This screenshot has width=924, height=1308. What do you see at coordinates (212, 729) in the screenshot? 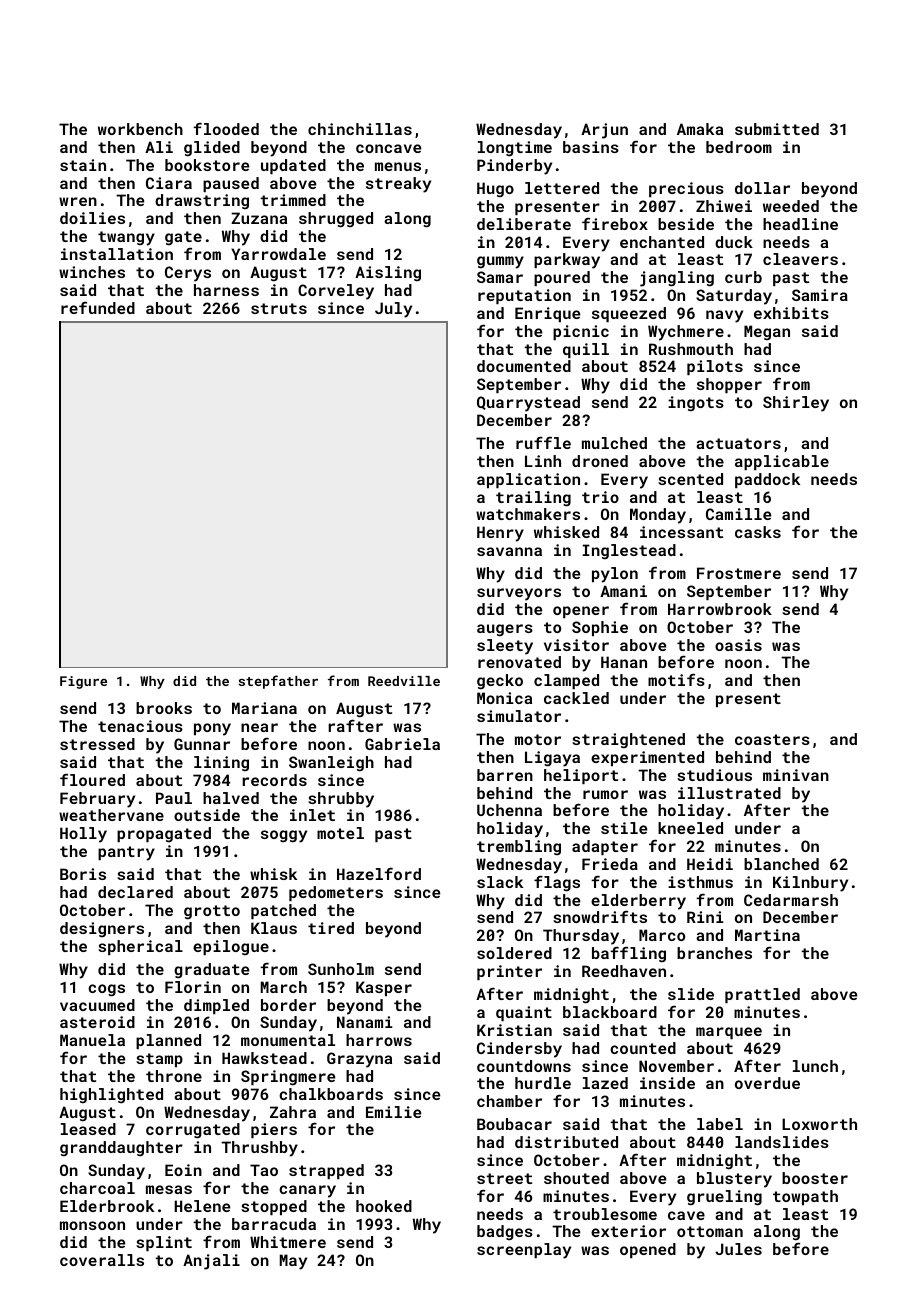
I see `pony` at bounding box center [212, 729].
